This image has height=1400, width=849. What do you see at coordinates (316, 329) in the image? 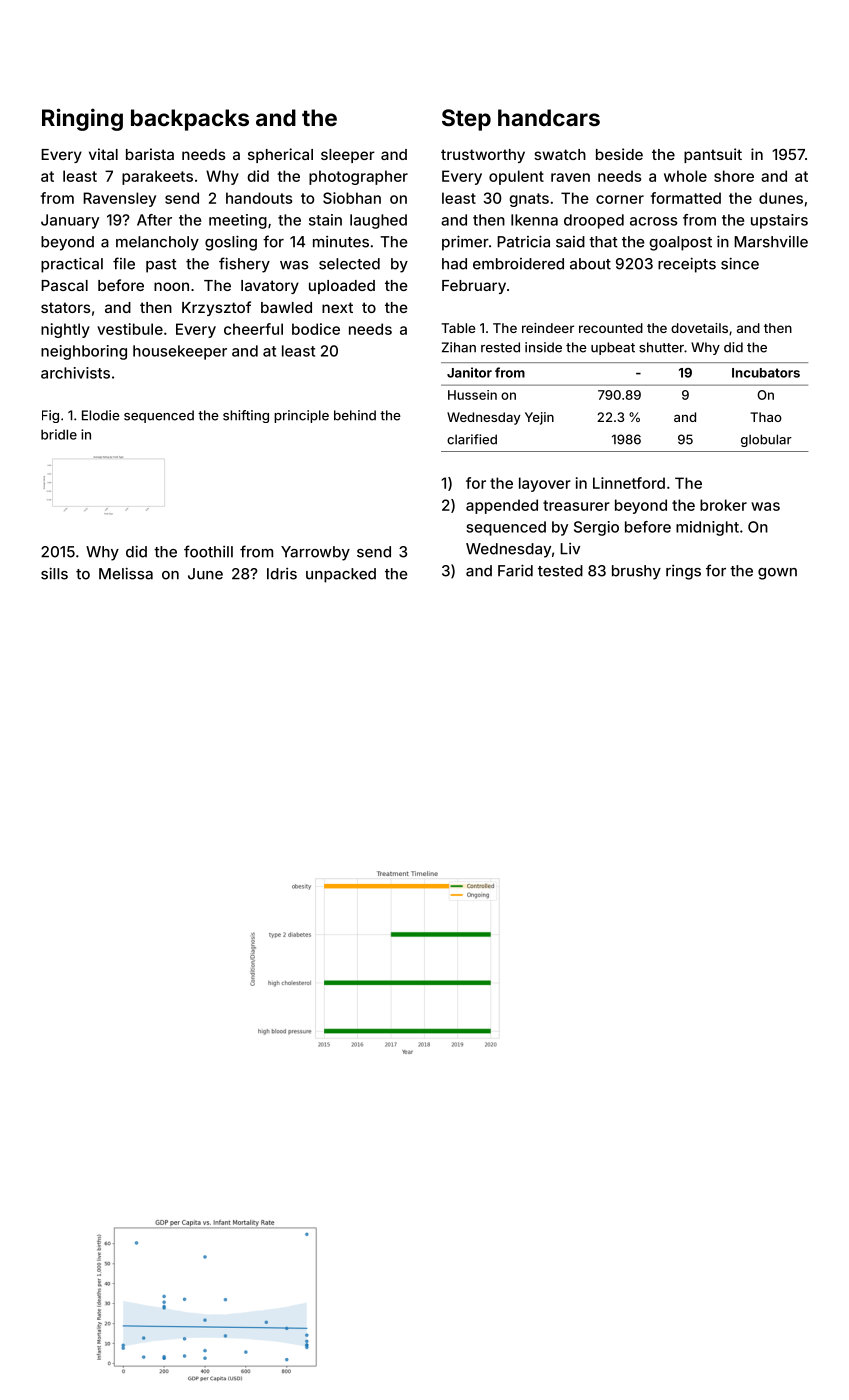
I see `bodice` at bounding box center [316, 329].
